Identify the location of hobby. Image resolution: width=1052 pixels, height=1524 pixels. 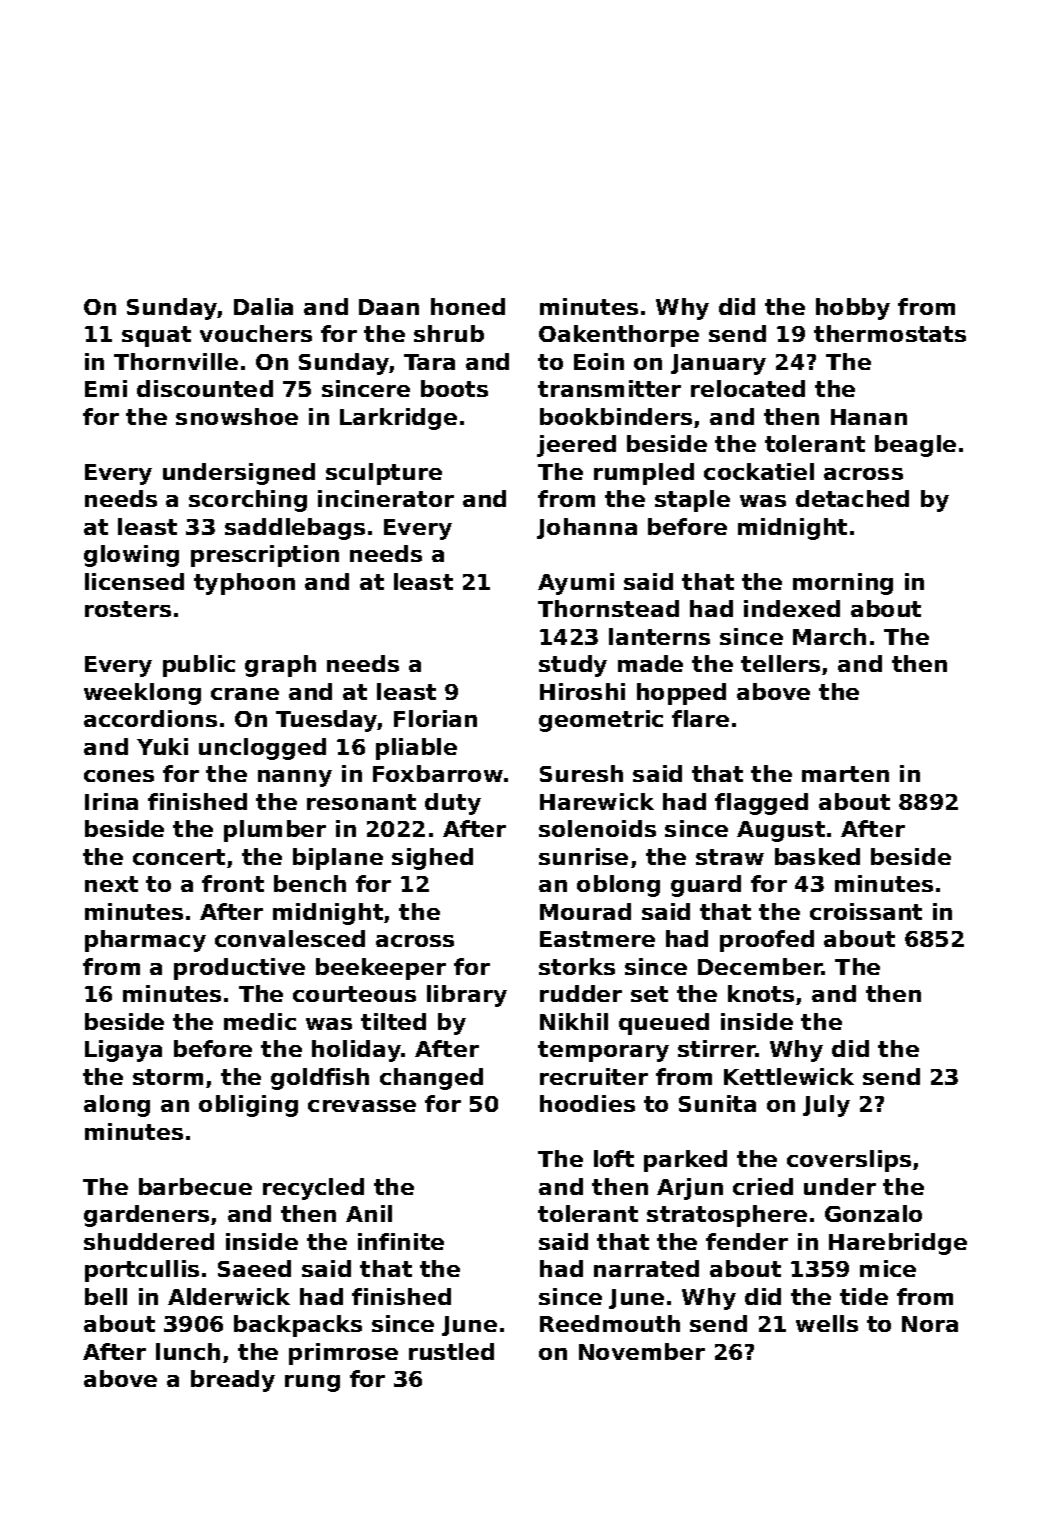
(853, 309).
